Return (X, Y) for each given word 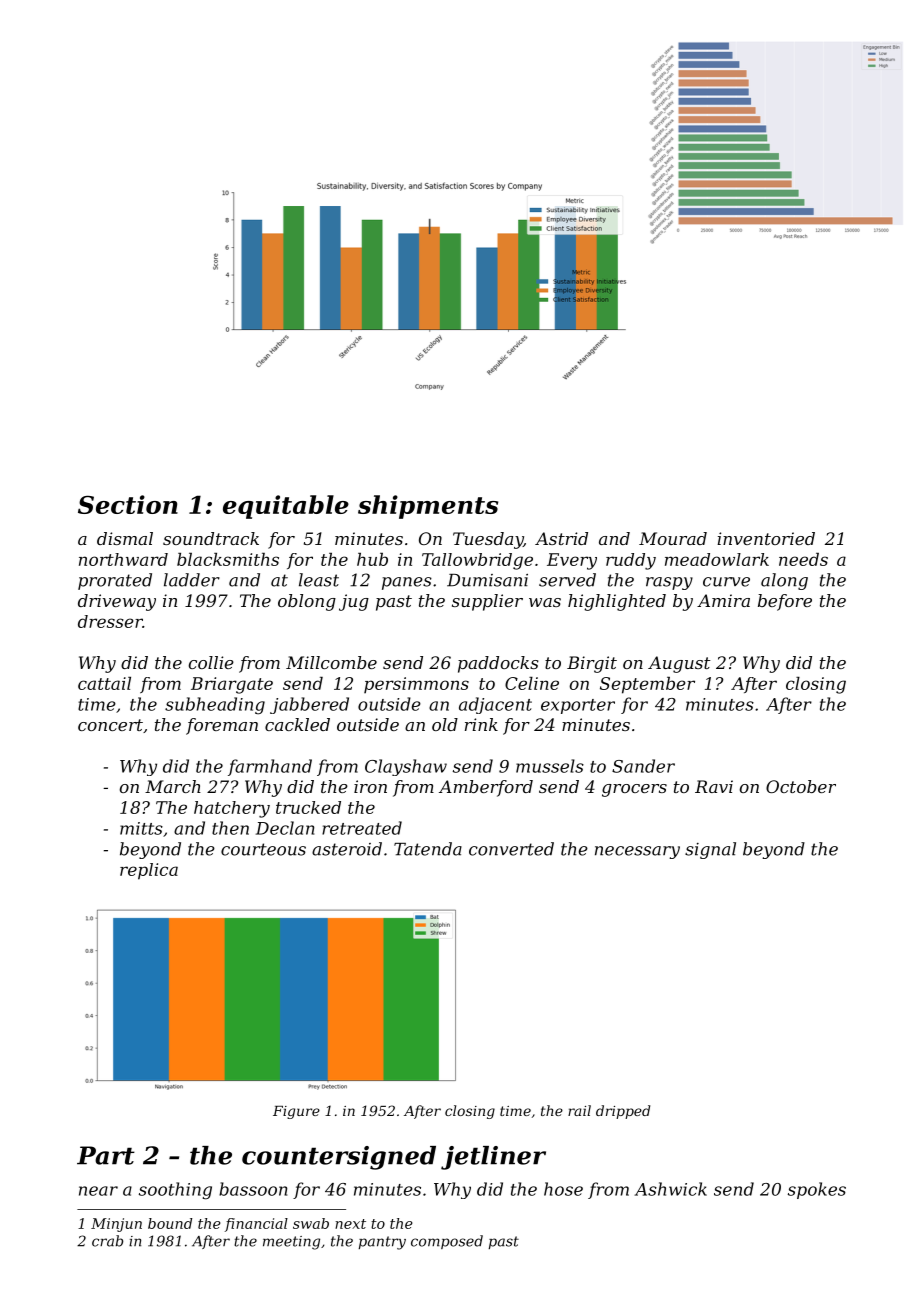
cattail (104, 683)
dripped (623, 1112)
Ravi (714, 786)
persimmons (416, 685)
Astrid (561, 538)
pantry (382, 1243)
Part (106, 1155)
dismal (125, 538)
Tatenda (428, 849)
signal (710, 850)
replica (149, 871)
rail (579, 1110)
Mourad (673, 538)
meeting (291, 1243)
